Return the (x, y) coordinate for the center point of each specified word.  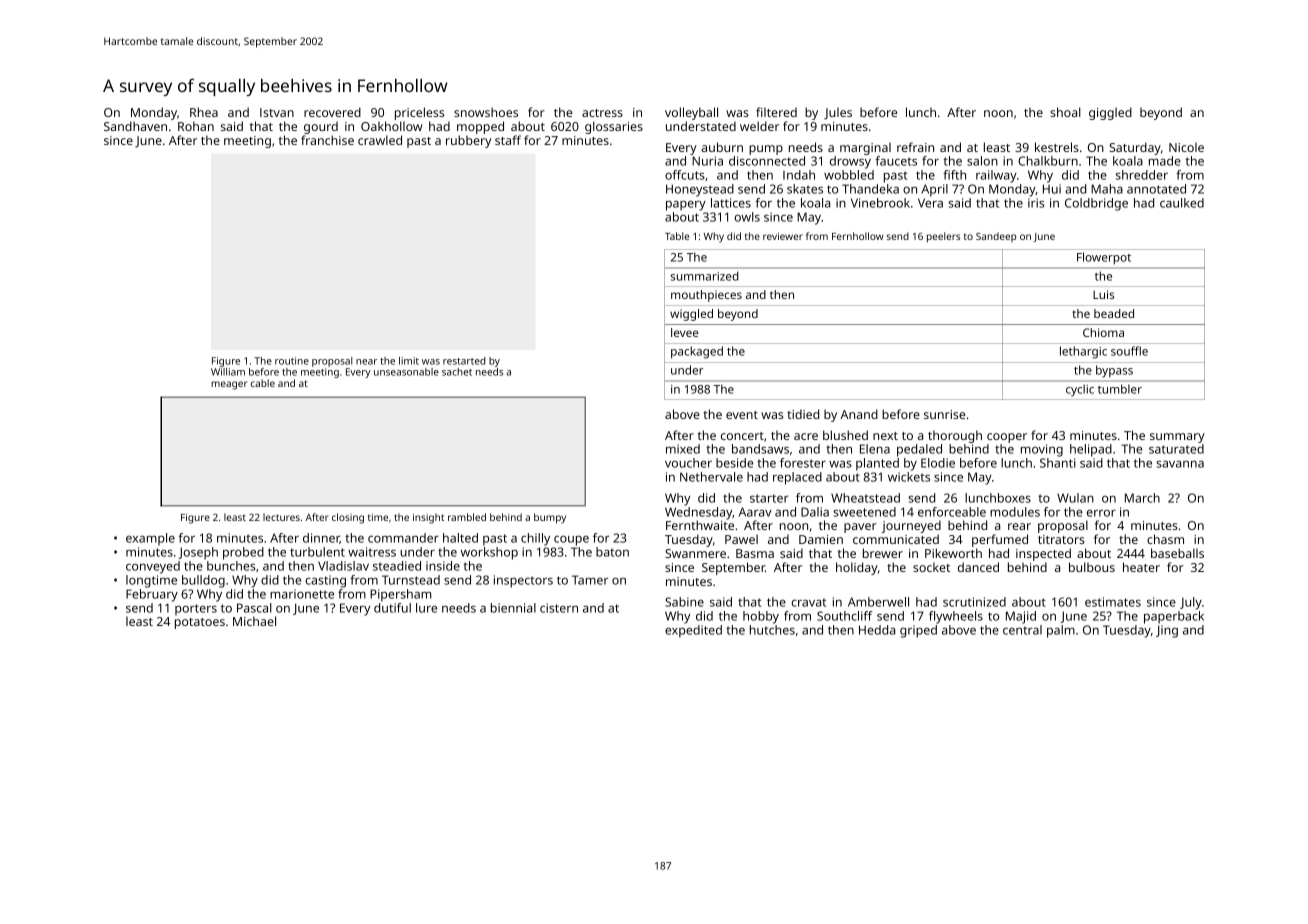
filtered (776, 112)
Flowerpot (1104, 258)
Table (677, 236)
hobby (761, 617)
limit (409, 361)
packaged (697, 352)
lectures (281, 517)
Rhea (204, 112)
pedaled (919, 450)
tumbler (1120, 389)
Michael (254, 621)
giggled (1110, 113)
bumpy (550, 518)
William (228, 372)
